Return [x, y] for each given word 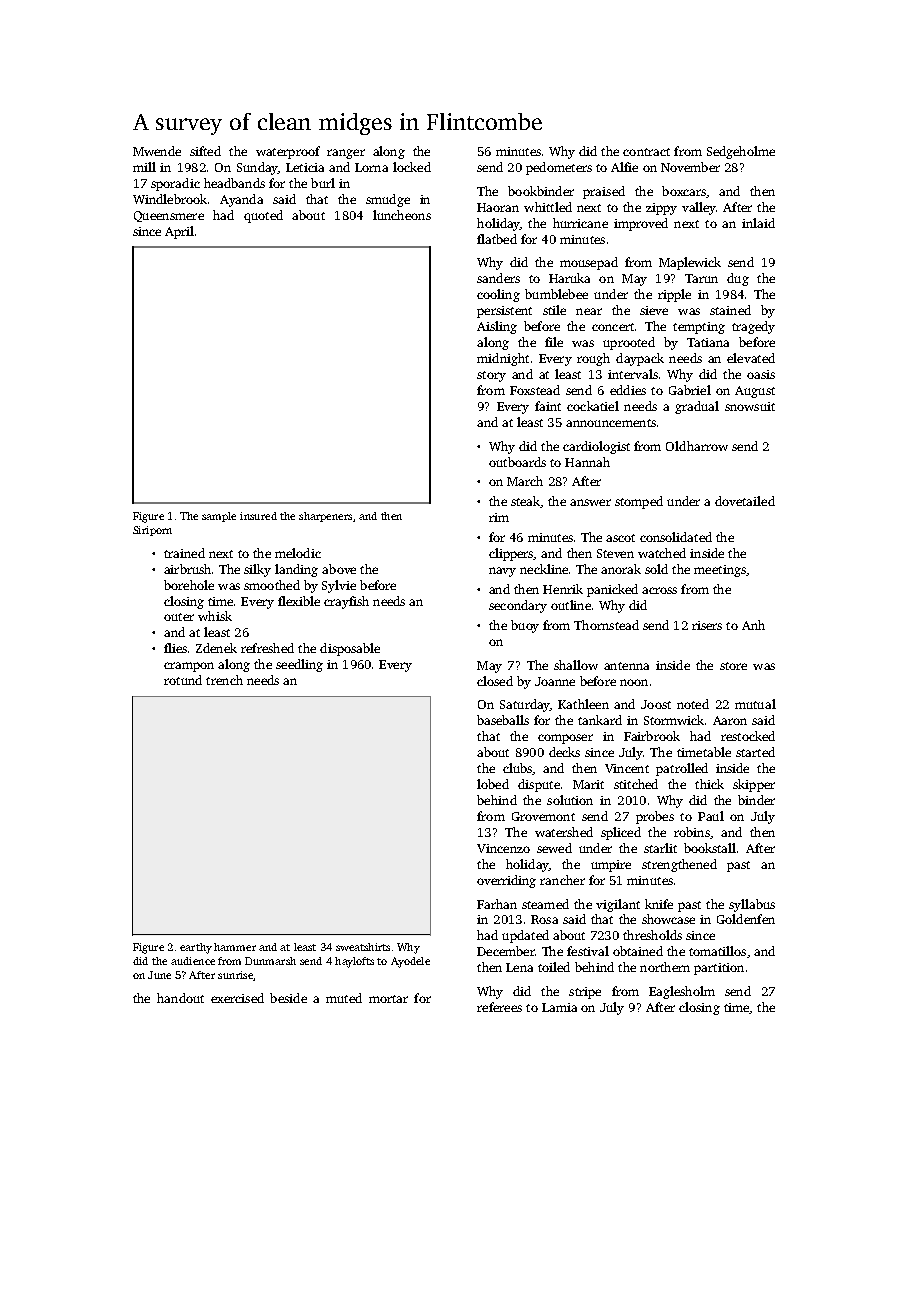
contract [646, 152]
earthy [196, 948]
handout [180, 998]
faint [548, 406]
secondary [518, 606]
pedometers [559, 168]
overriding [506, 881]
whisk [215, 616]
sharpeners [325, 517]
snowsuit [750, 406]
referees [499, 1007]
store [733, 666]
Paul [711, 816]
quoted [263, 216]
